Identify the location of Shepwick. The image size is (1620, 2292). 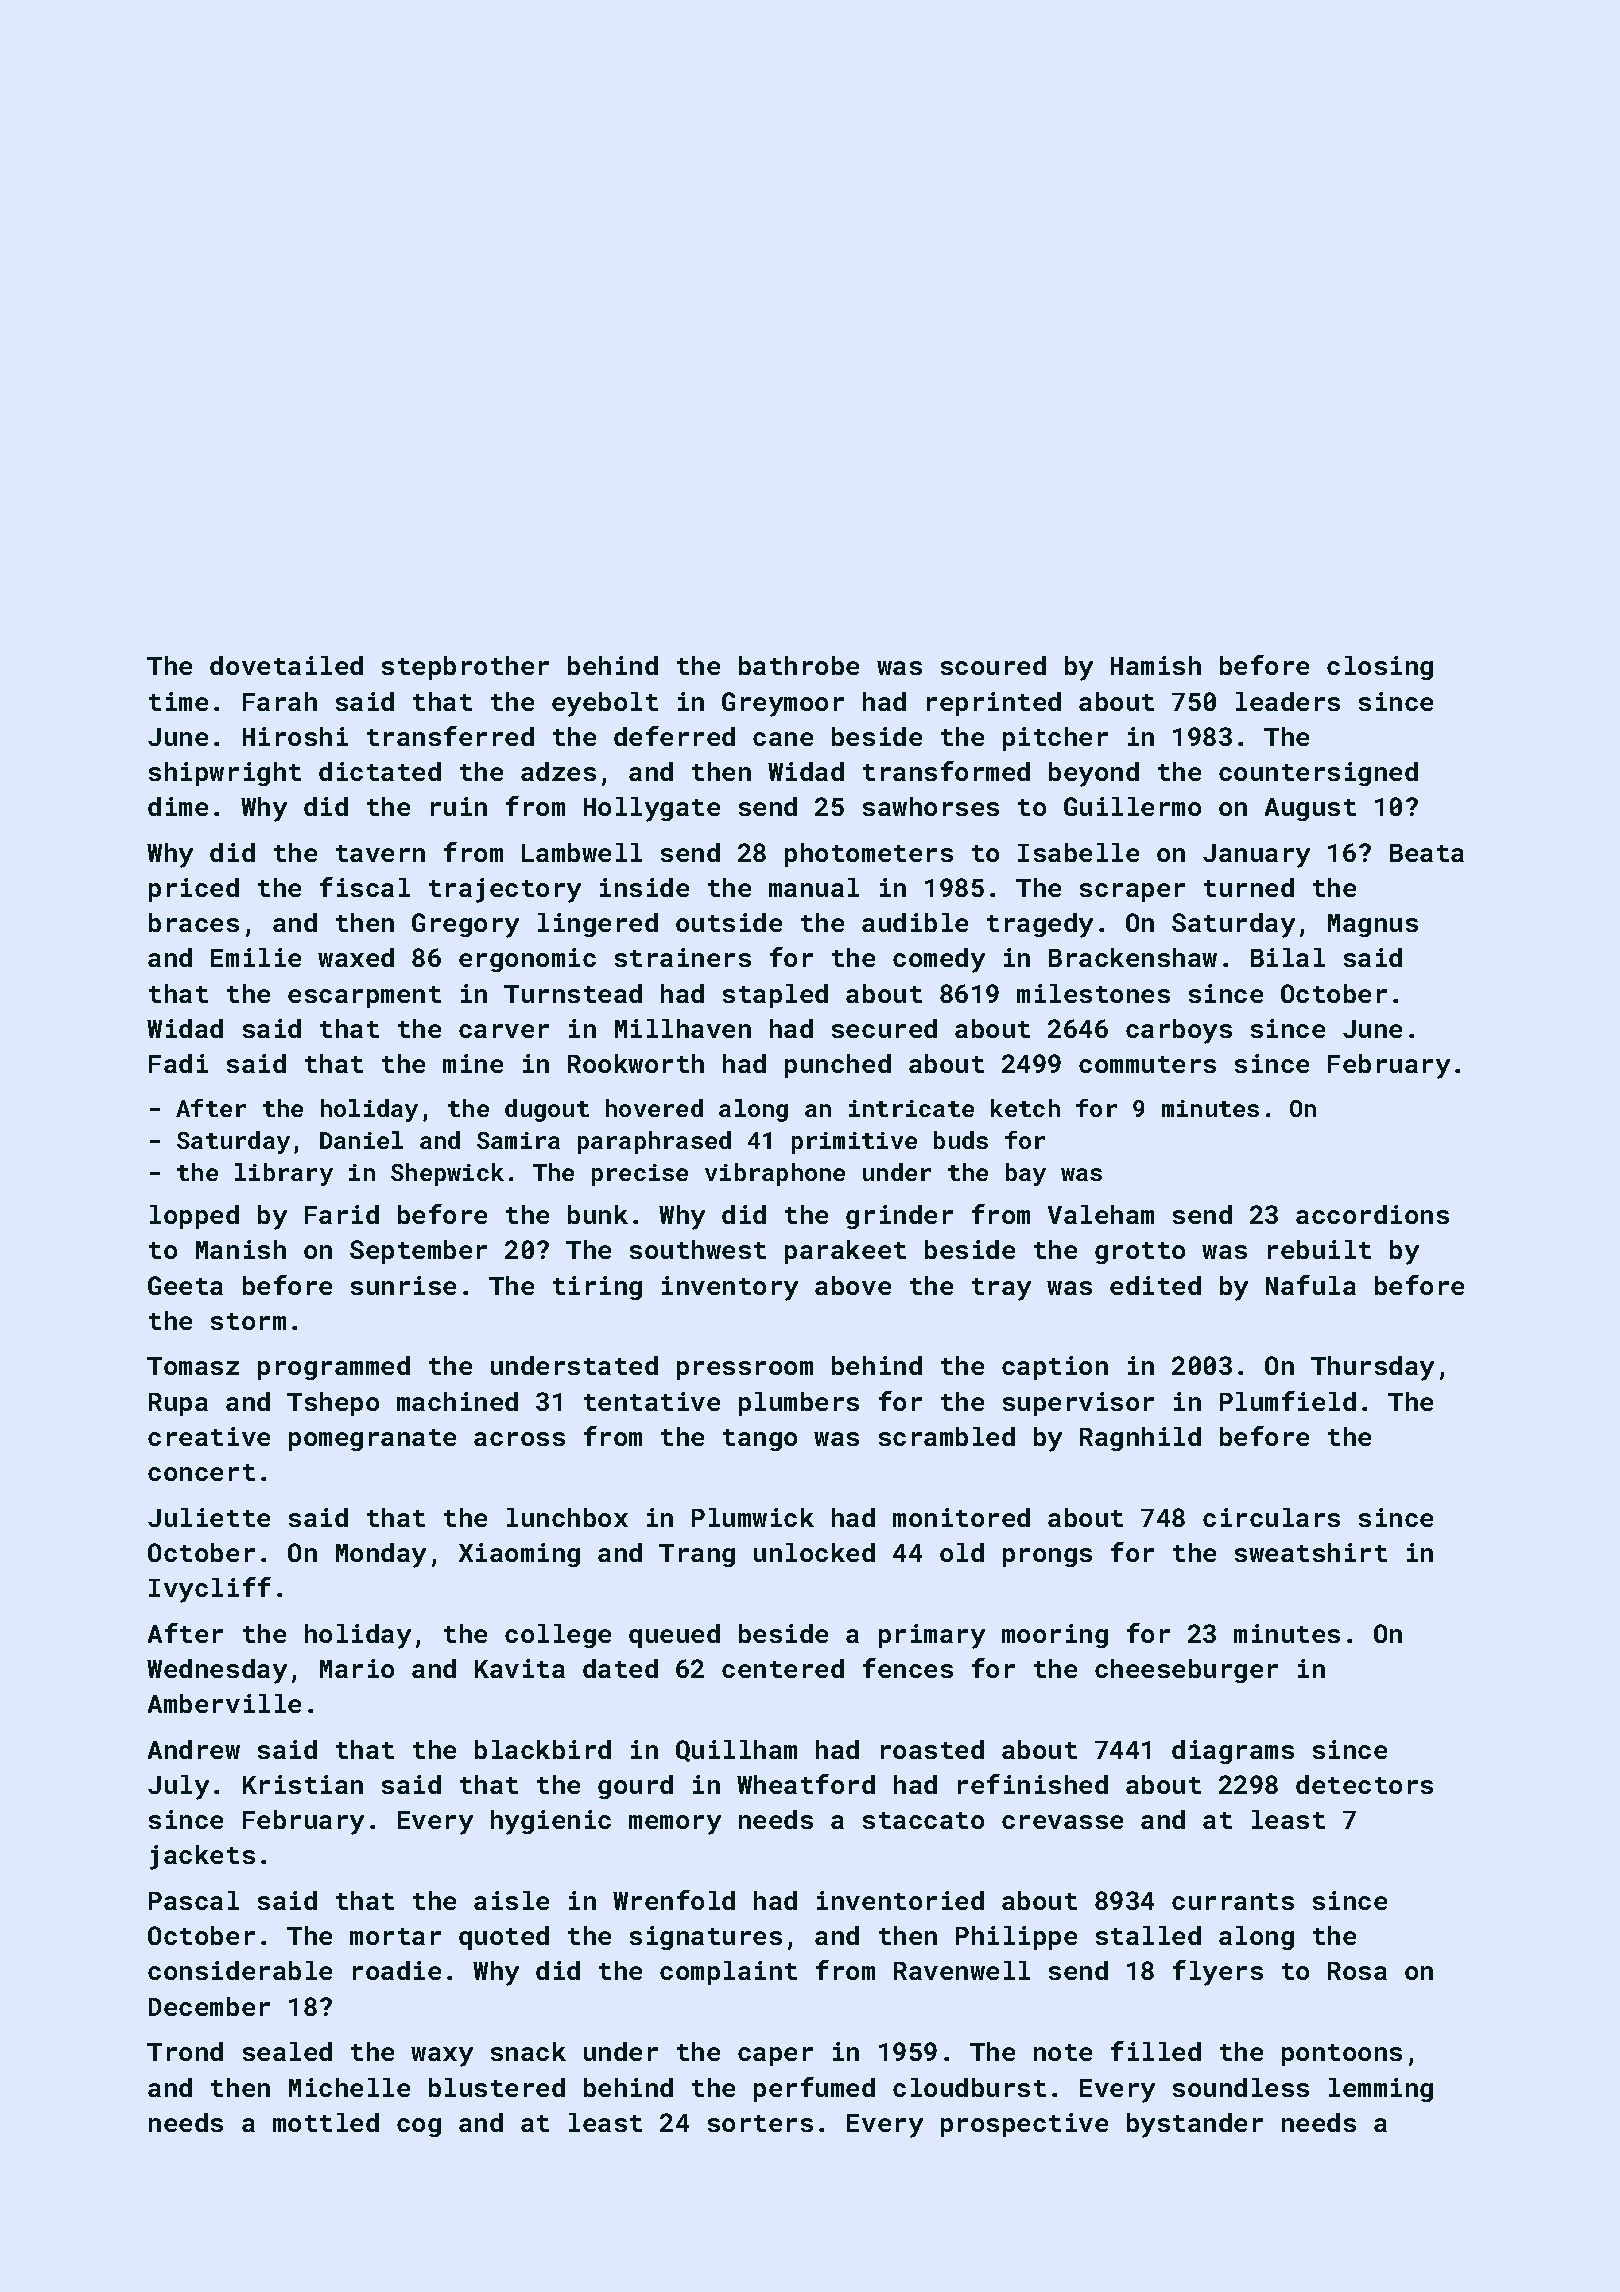
(447, 1174).
